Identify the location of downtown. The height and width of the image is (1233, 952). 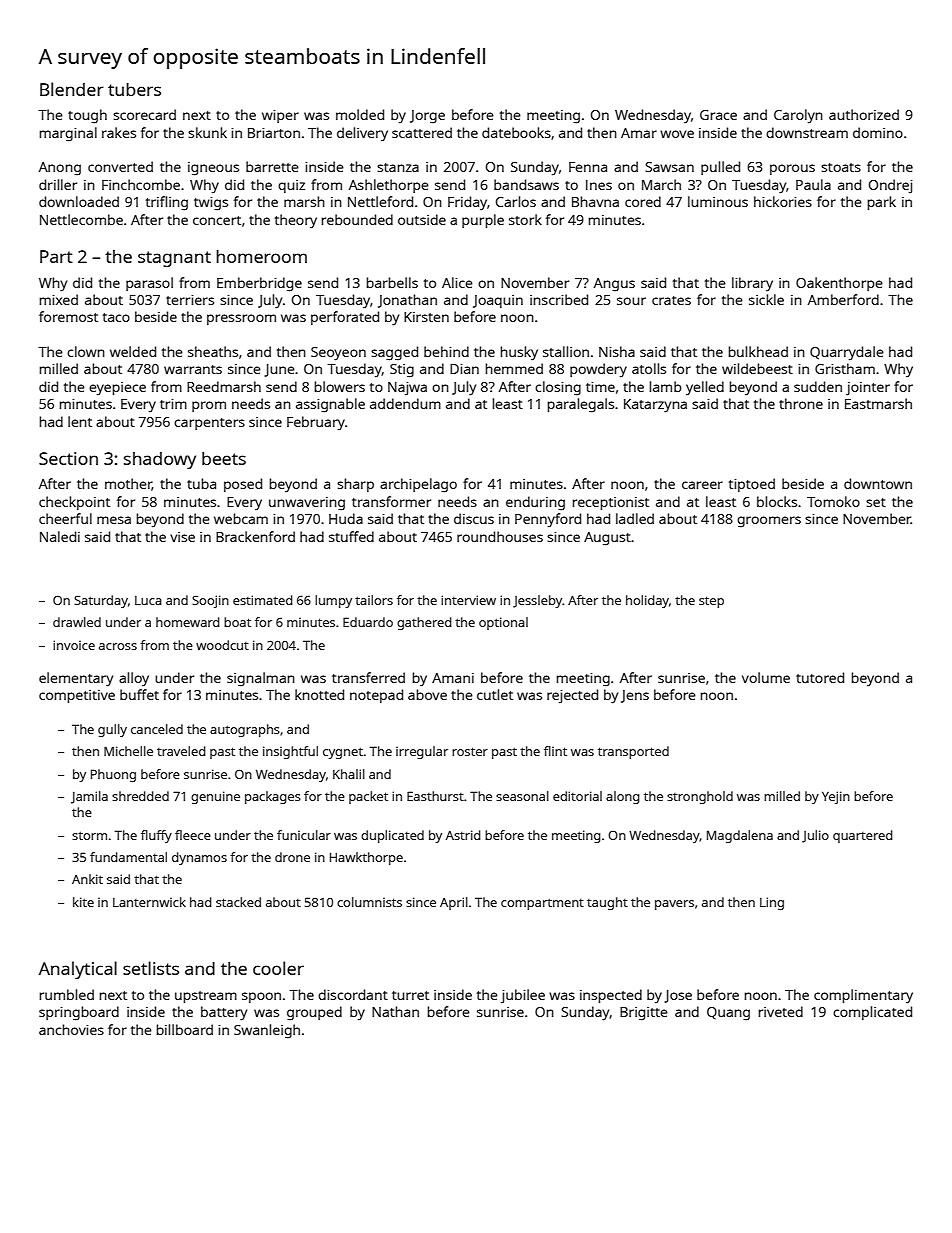
(878, 483).
